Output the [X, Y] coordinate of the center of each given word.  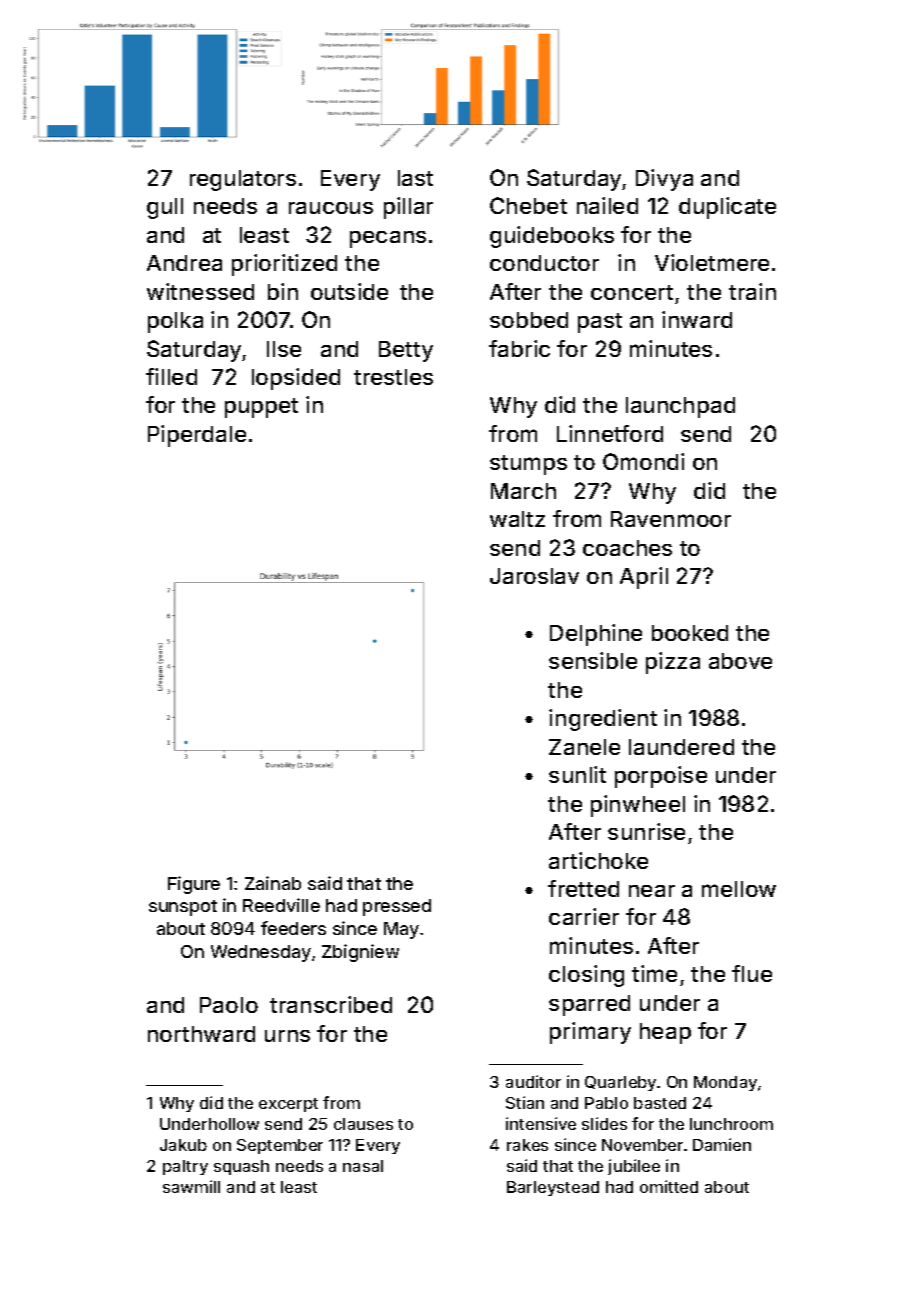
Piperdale [197, 436]
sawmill [191, 1186]
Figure [194, 885]
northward [201, 1034]
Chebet [528, 205]
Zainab [273, 883]
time [654, 973]
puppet [261, 408]
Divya [664, 180]
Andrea [184, 263]
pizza [673, 663]
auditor [533, 1081]
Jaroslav [534, 576]
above [740, 661]
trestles [393, 377]
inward [697, 319]
